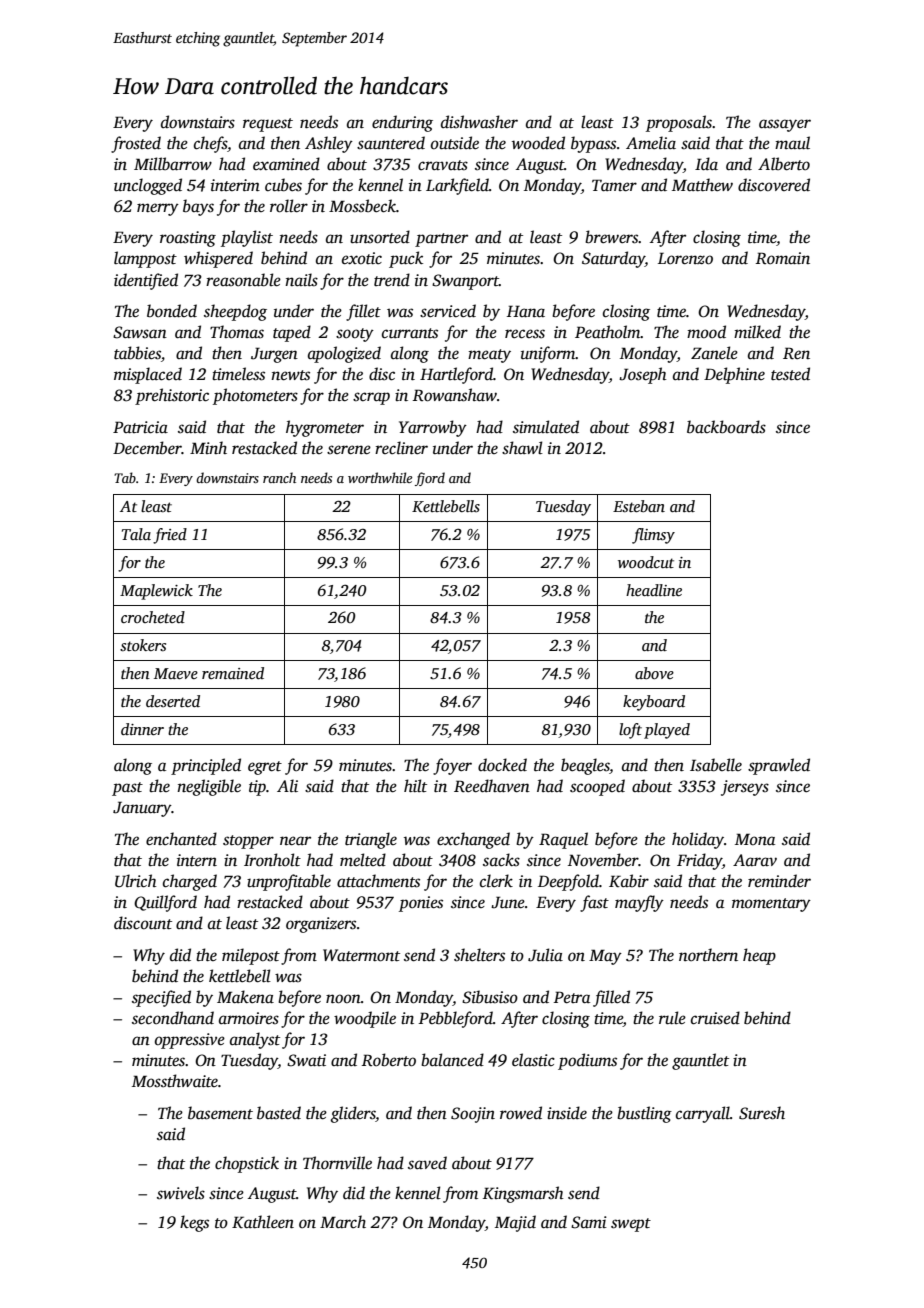 This screenshot has height=1308, width=924. What do you see at coordinates (268, 125) in the screenshot?
I see `request` at bounding box center [268, 125].
